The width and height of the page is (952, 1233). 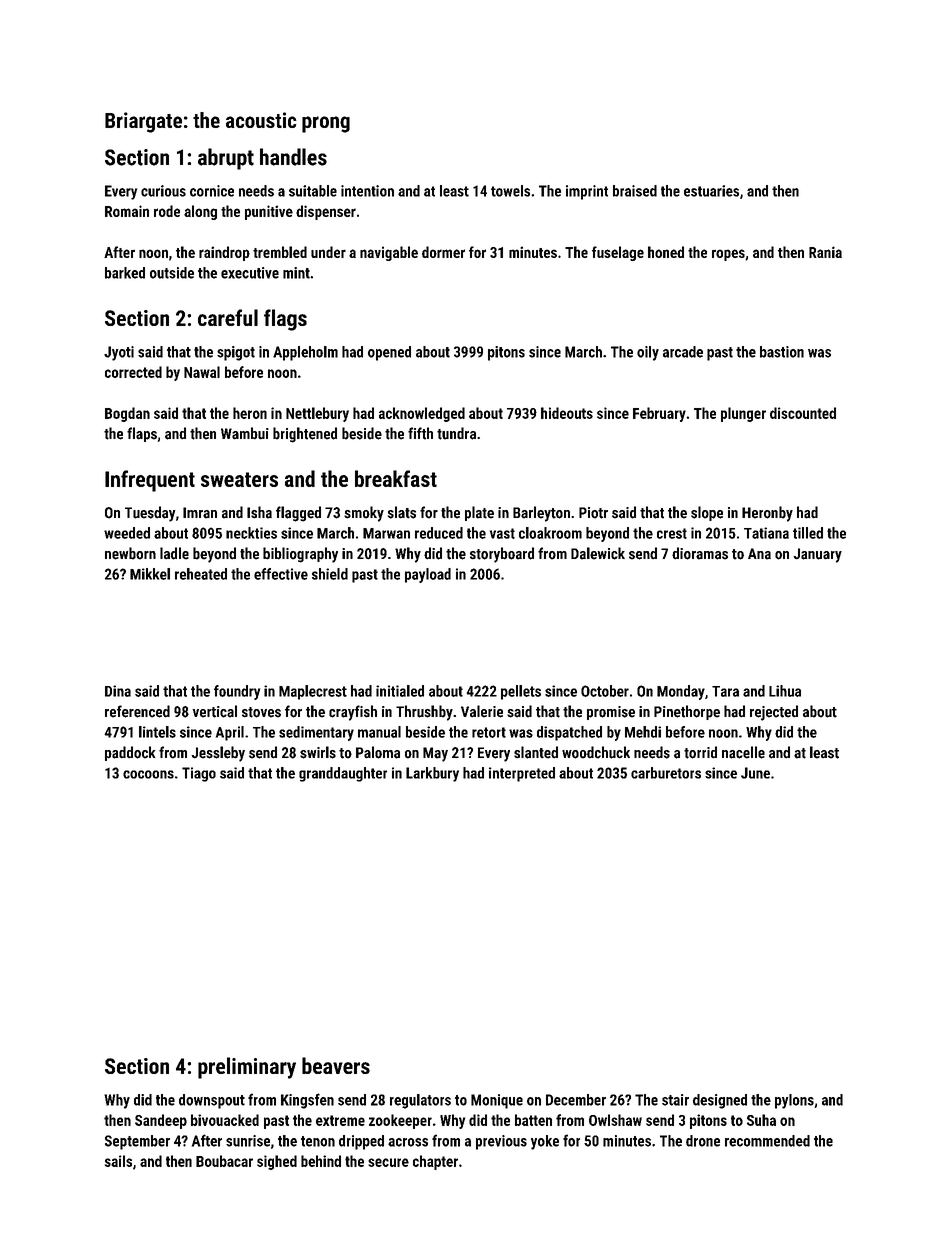 I want to click on plunger, so click(x=743, y=414).
